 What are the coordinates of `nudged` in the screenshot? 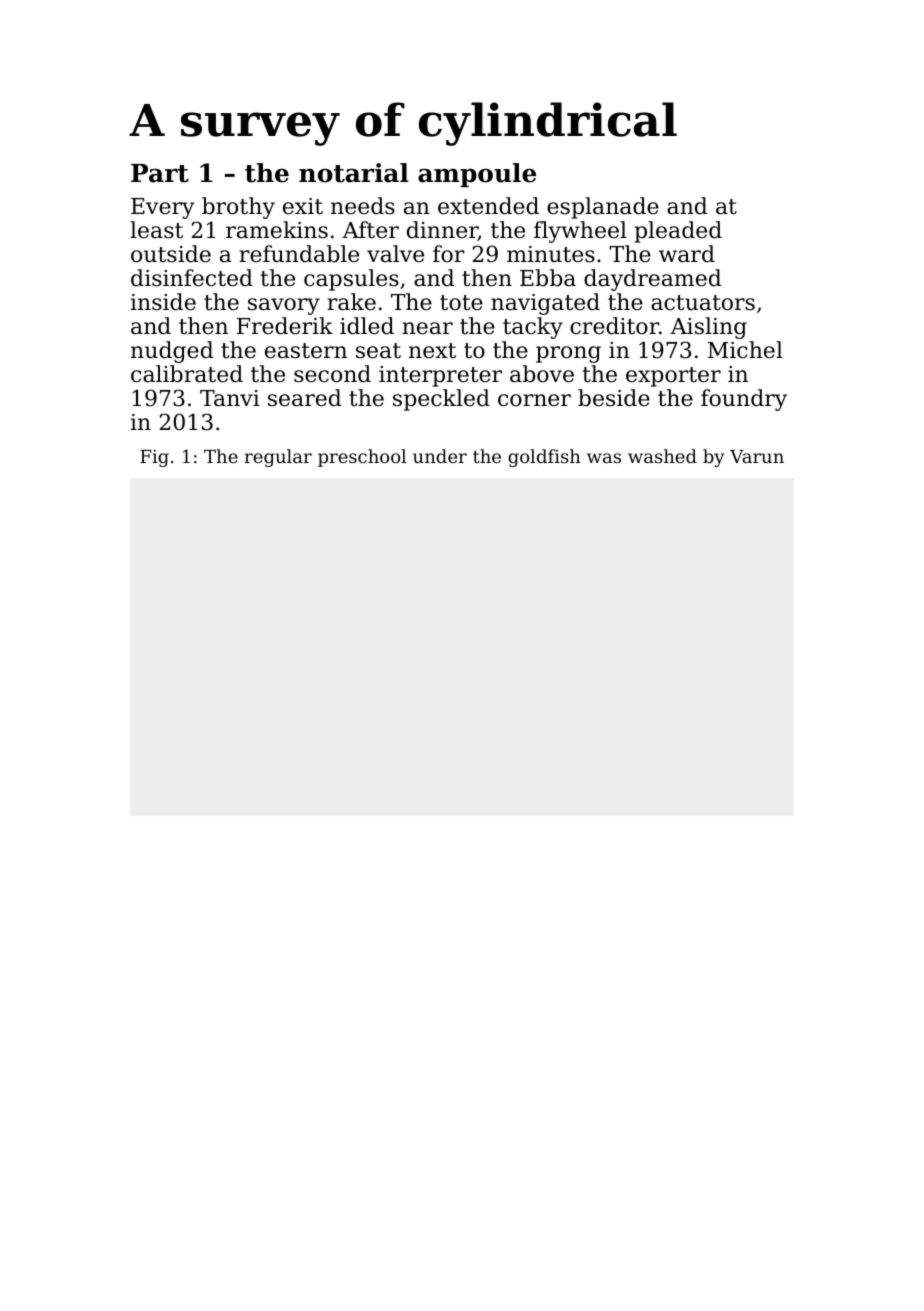 It's located at (172, 352).
